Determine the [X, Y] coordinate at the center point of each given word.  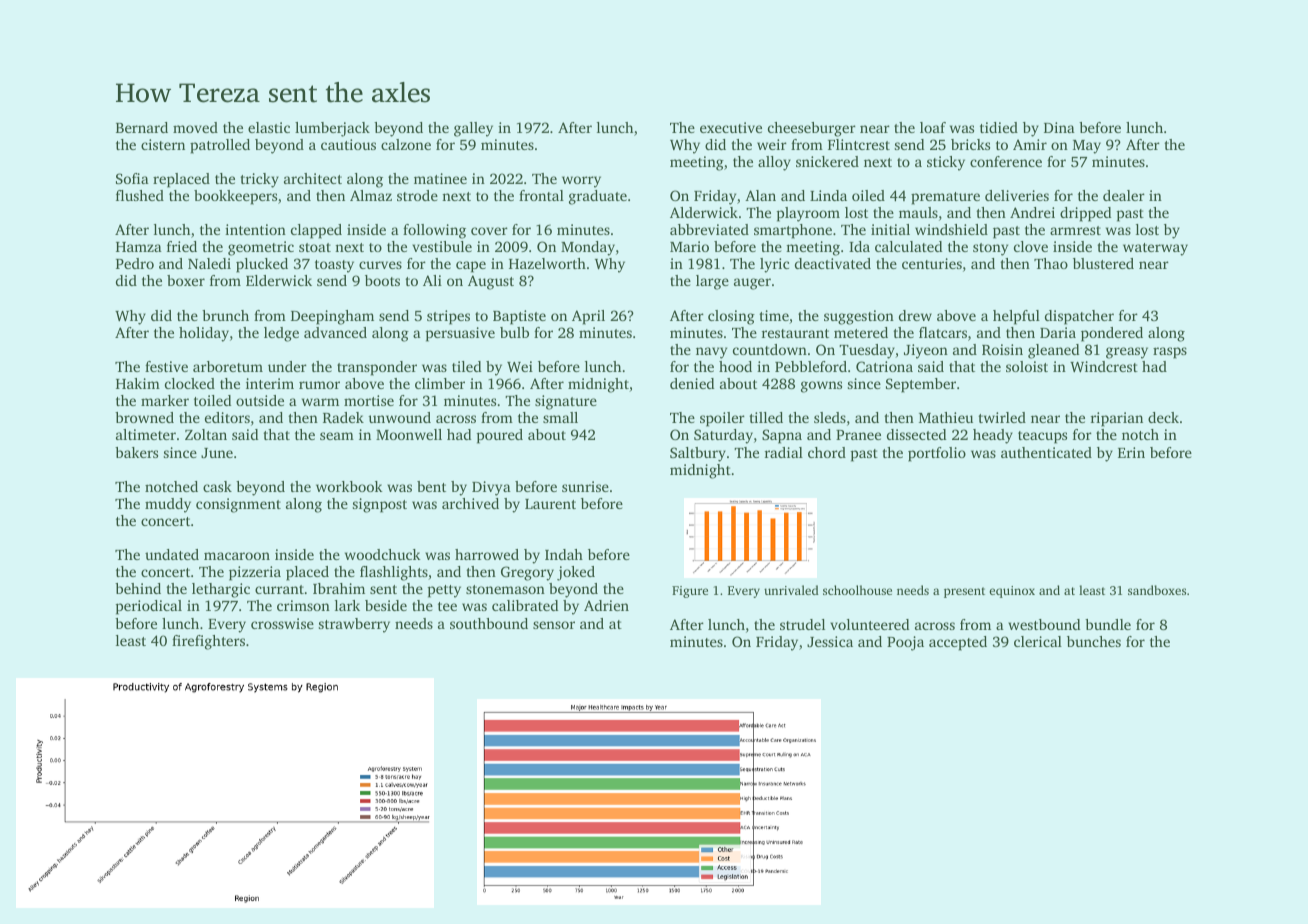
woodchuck [383, 554]
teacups [1042, 437]
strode [417, 195]
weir [772, 144]
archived [470, 503]
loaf [933, 127]
